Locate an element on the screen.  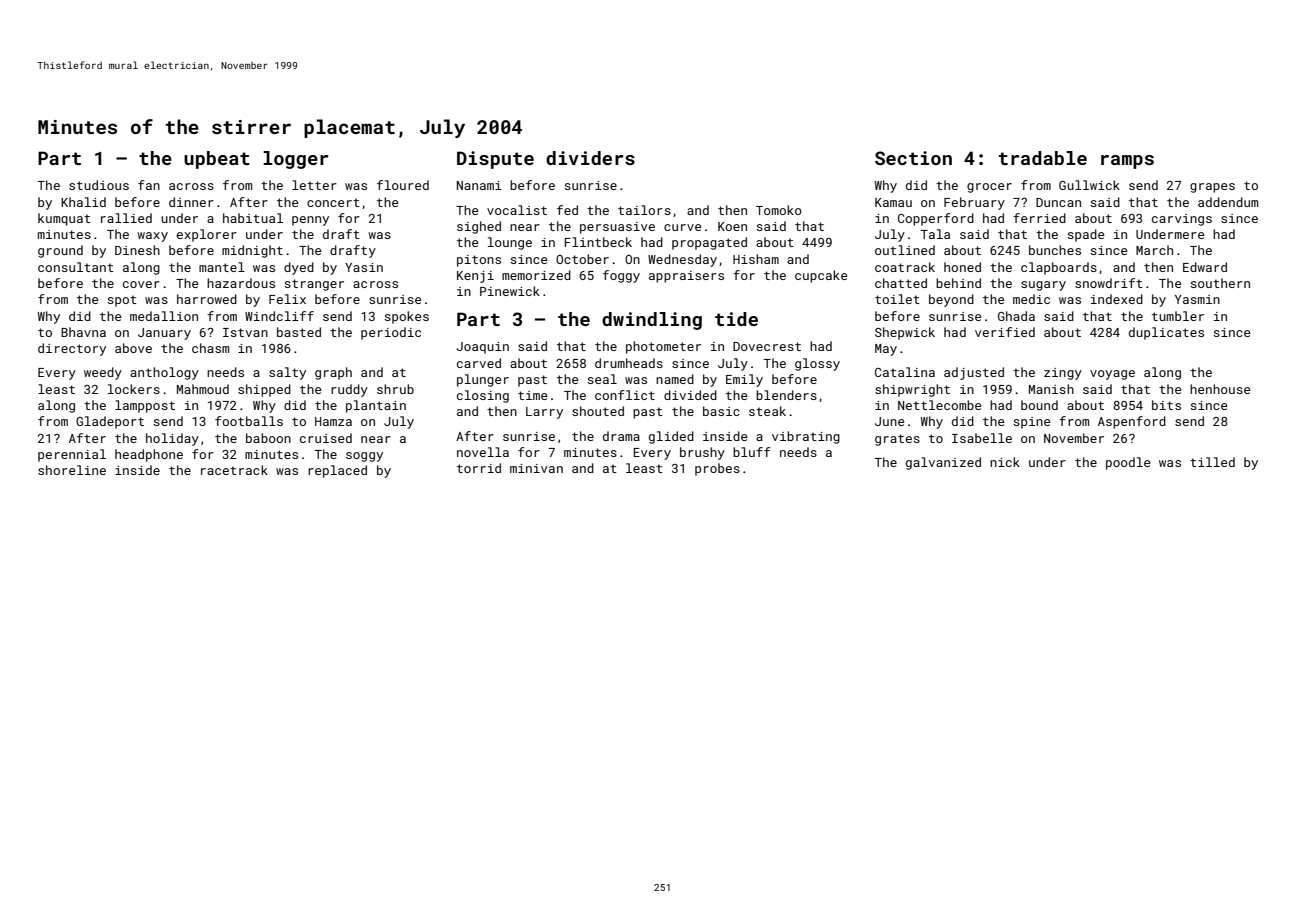
tilled is located at coordinates (1212, 462).
